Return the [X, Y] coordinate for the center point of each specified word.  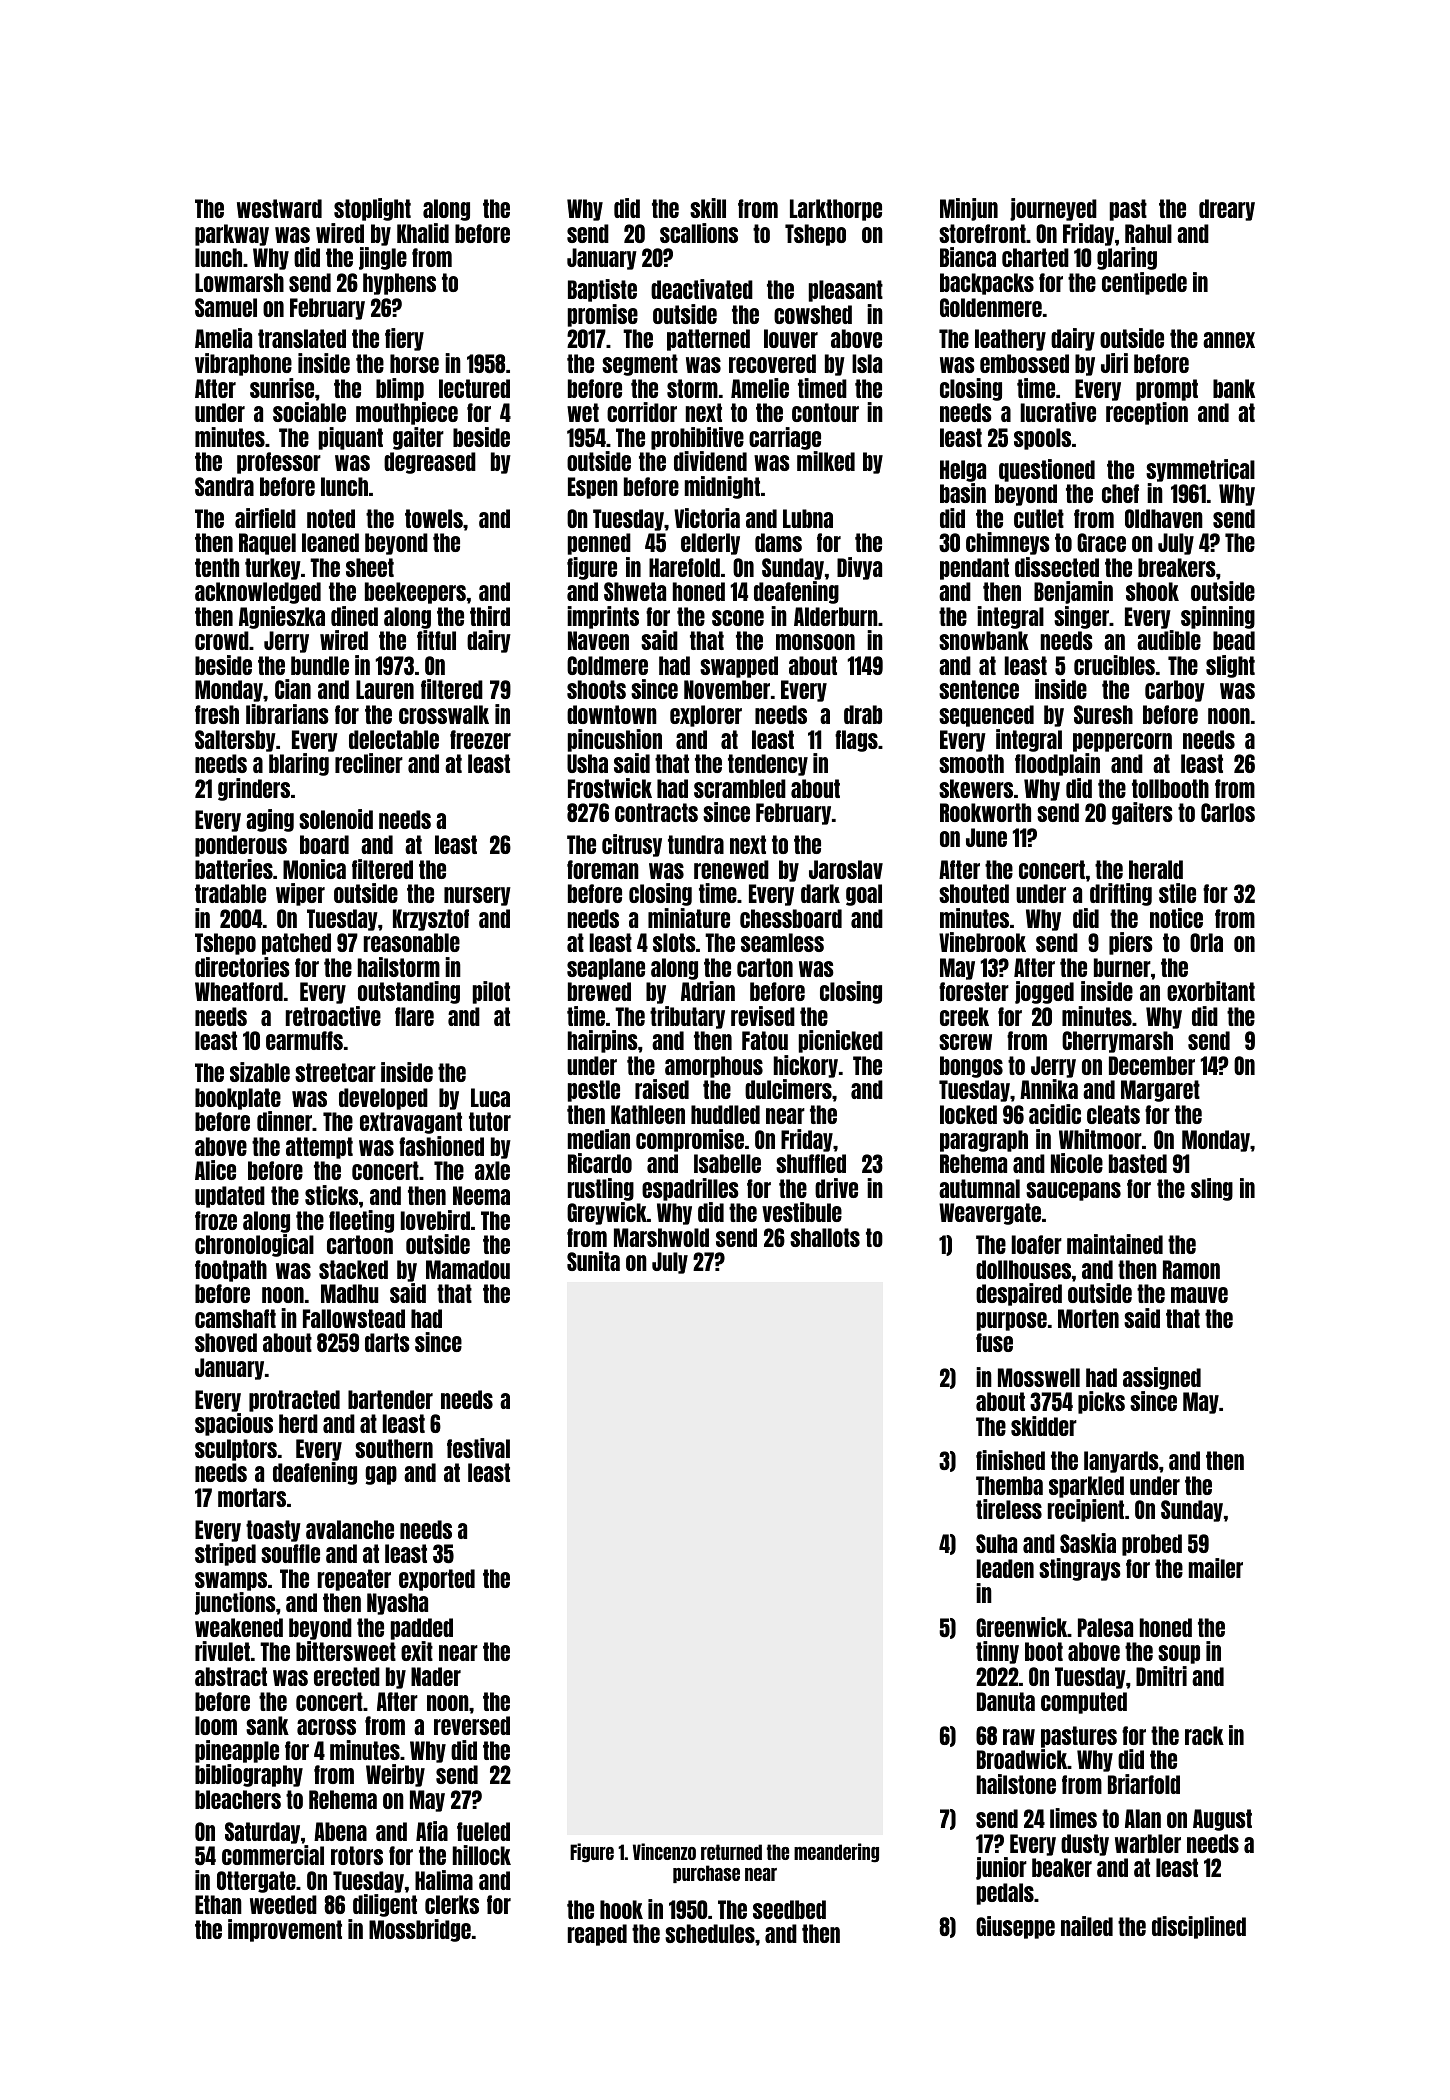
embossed [1024, 363]
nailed [1087, 1926]
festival [478, 1448]
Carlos [1228, 812]
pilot [491, 992]
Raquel [267, 544]
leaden [1005, 1568]
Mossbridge [420, 1930]
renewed [731, 869]
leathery [1010, 340]
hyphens [399, 284]
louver [791, 338]
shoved [226, 1342]
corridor [642, 412]
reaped [597, 1935]
